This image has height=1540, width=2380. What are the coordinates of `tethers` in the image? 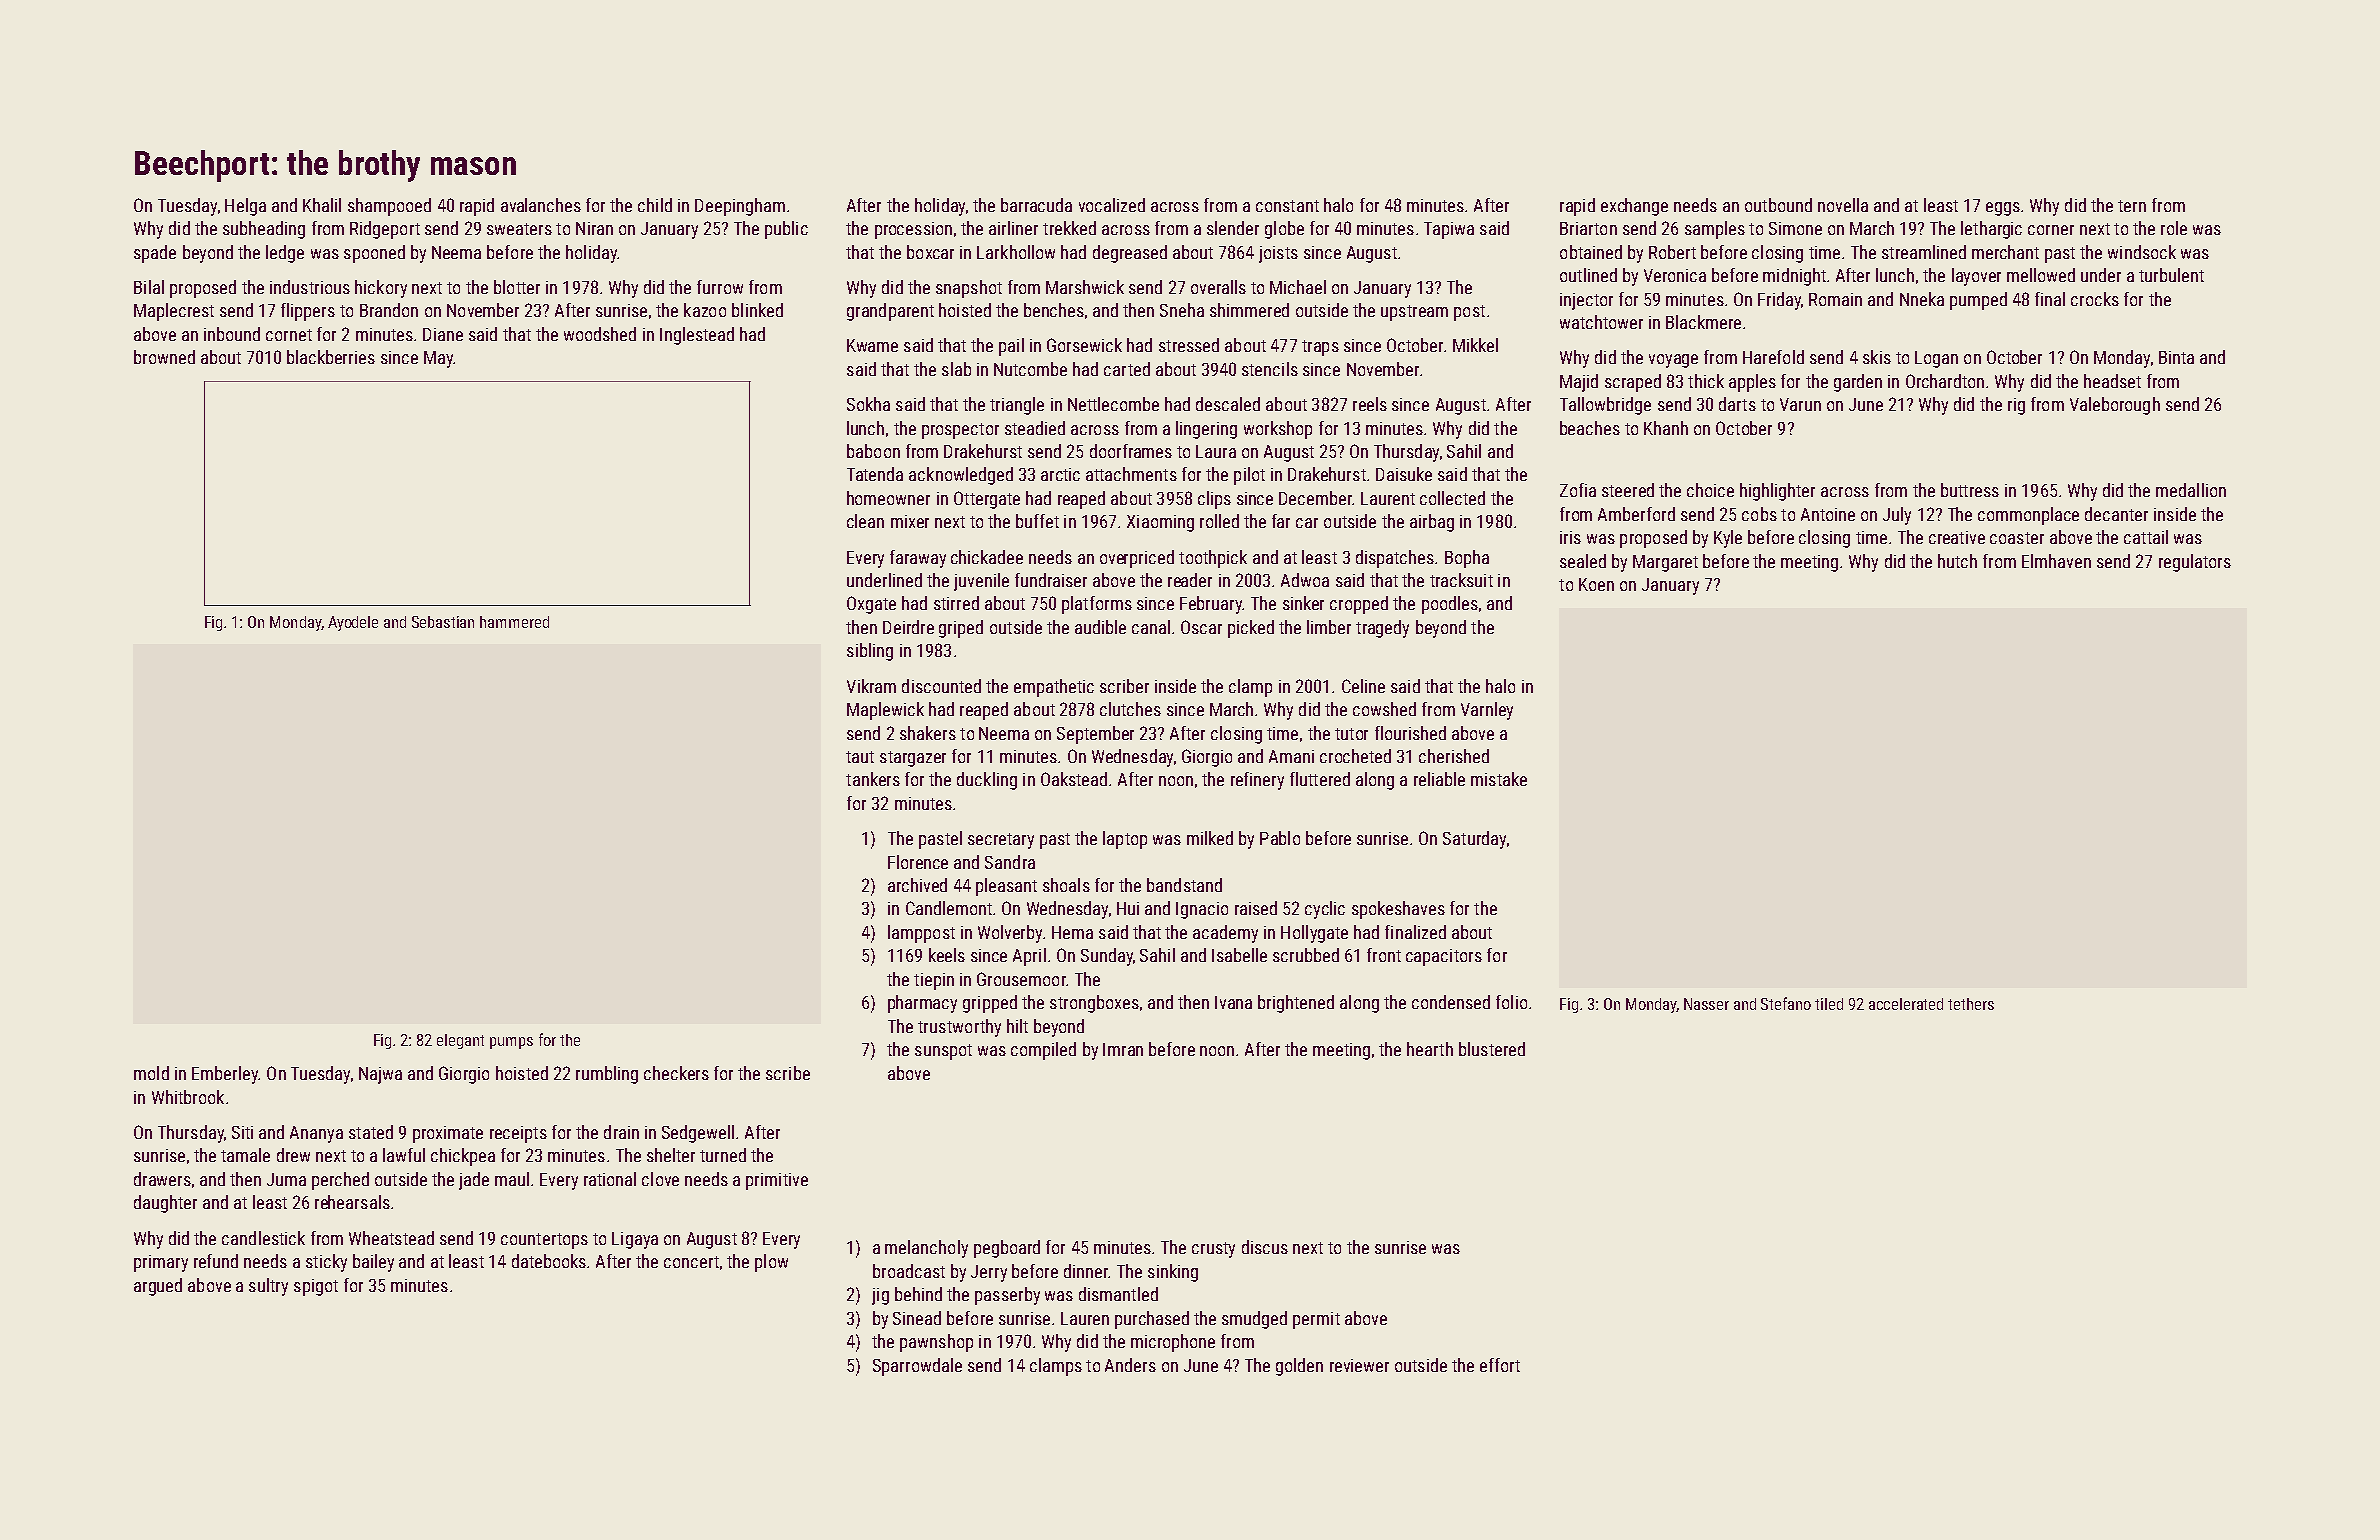 It's located at (1971, 1004).
